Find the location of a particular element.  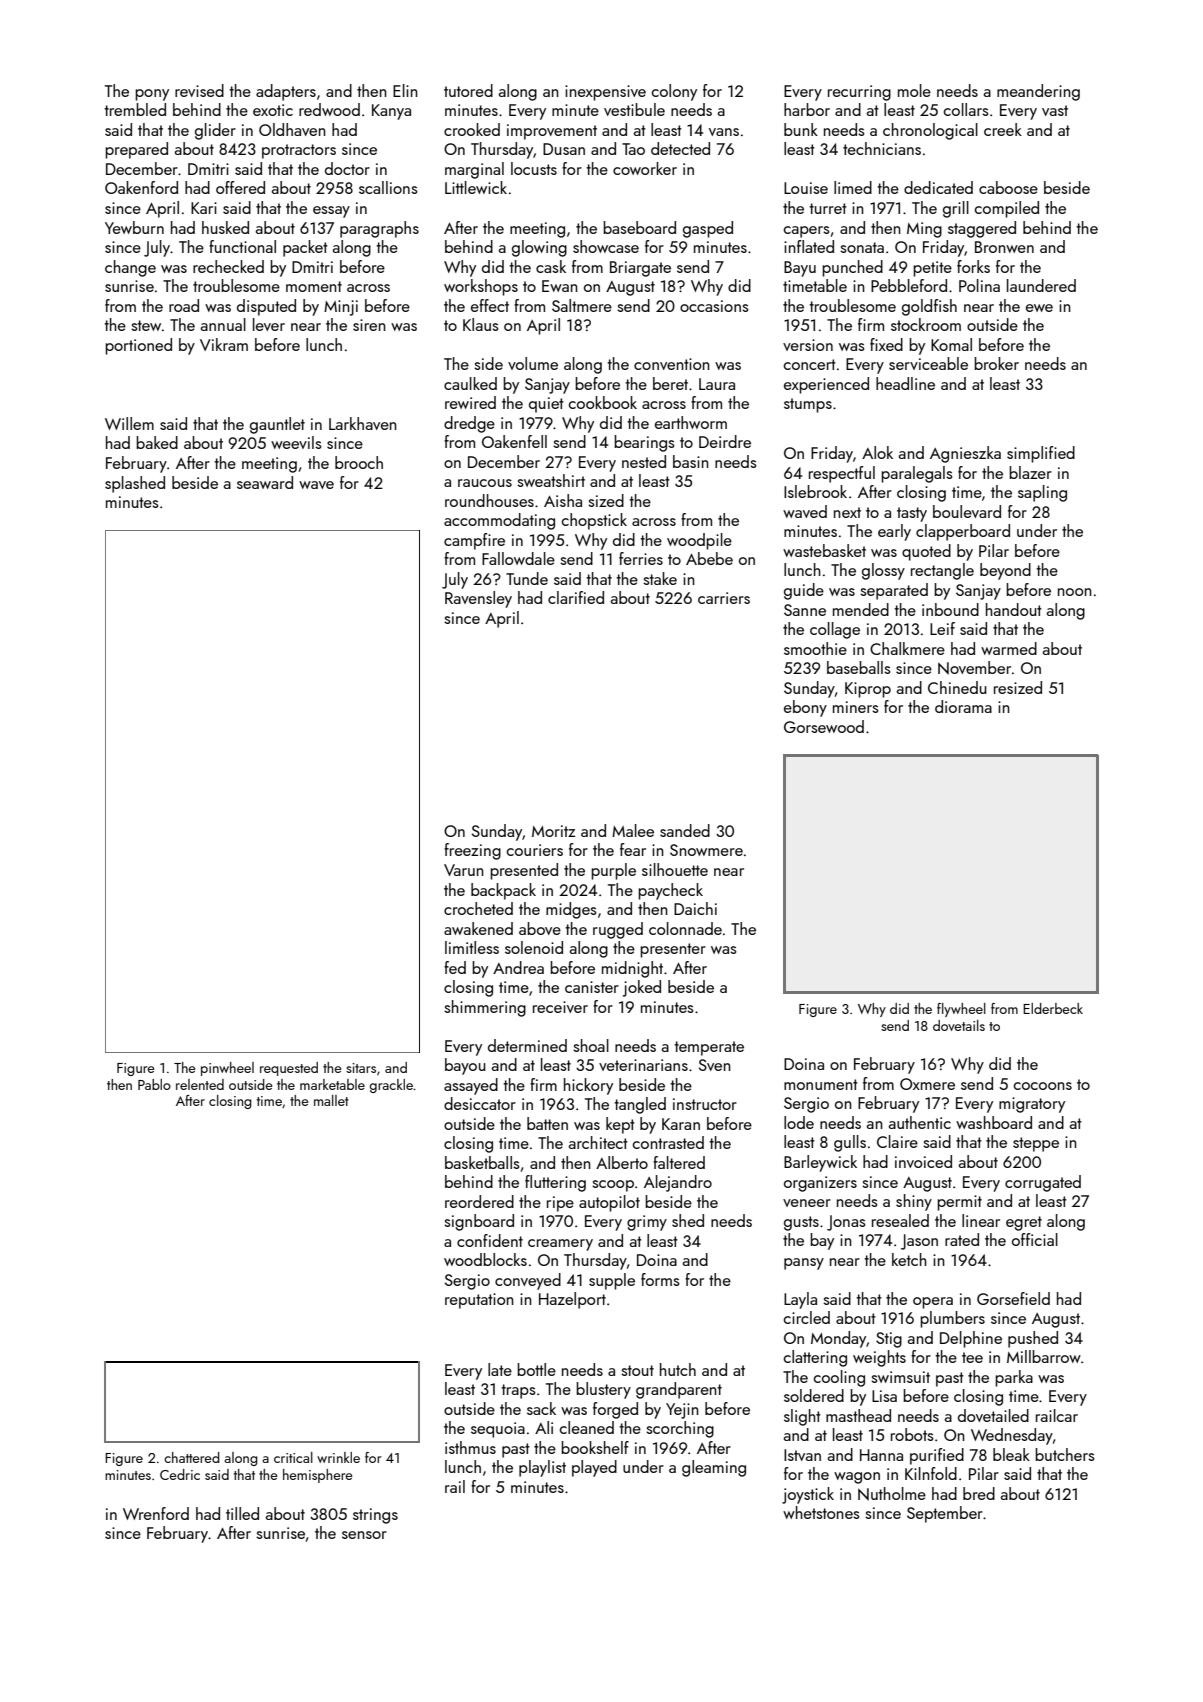

baked is located at coordinates (157, 442).
